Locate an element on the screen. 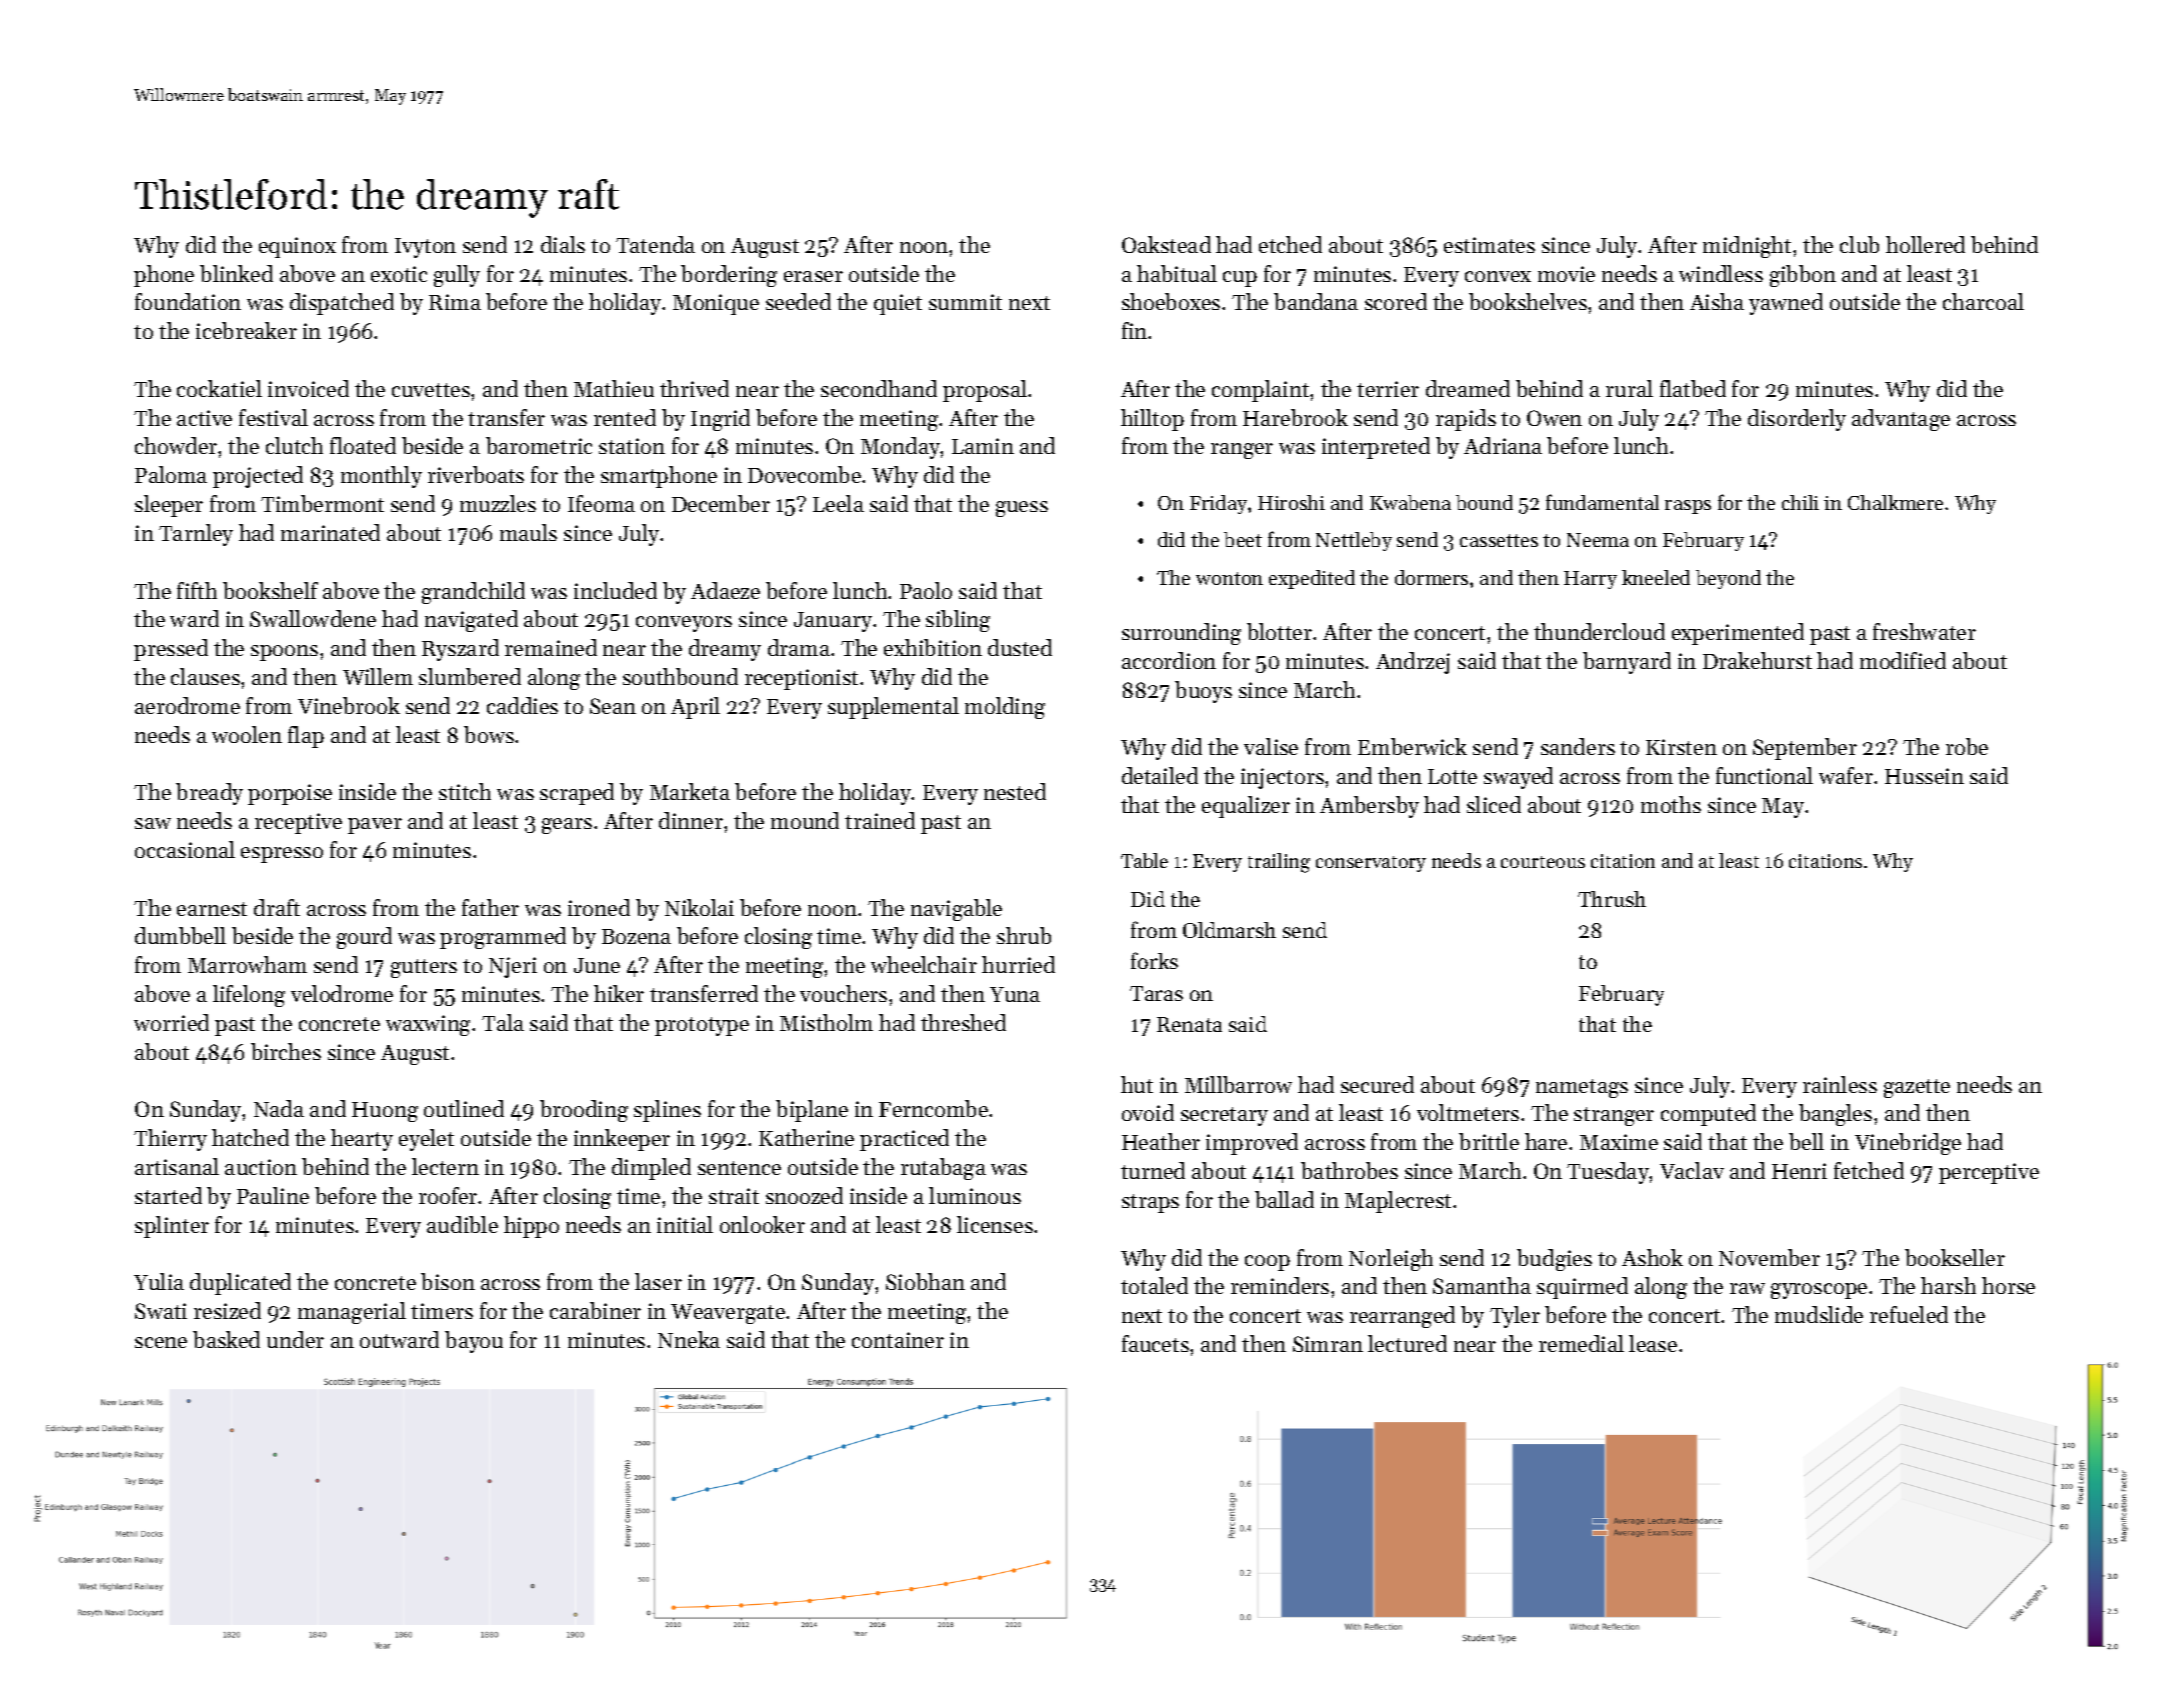 The height and width of the screenshot is (1683, 2178). surrounding is located at coordinates (1181, 634).
